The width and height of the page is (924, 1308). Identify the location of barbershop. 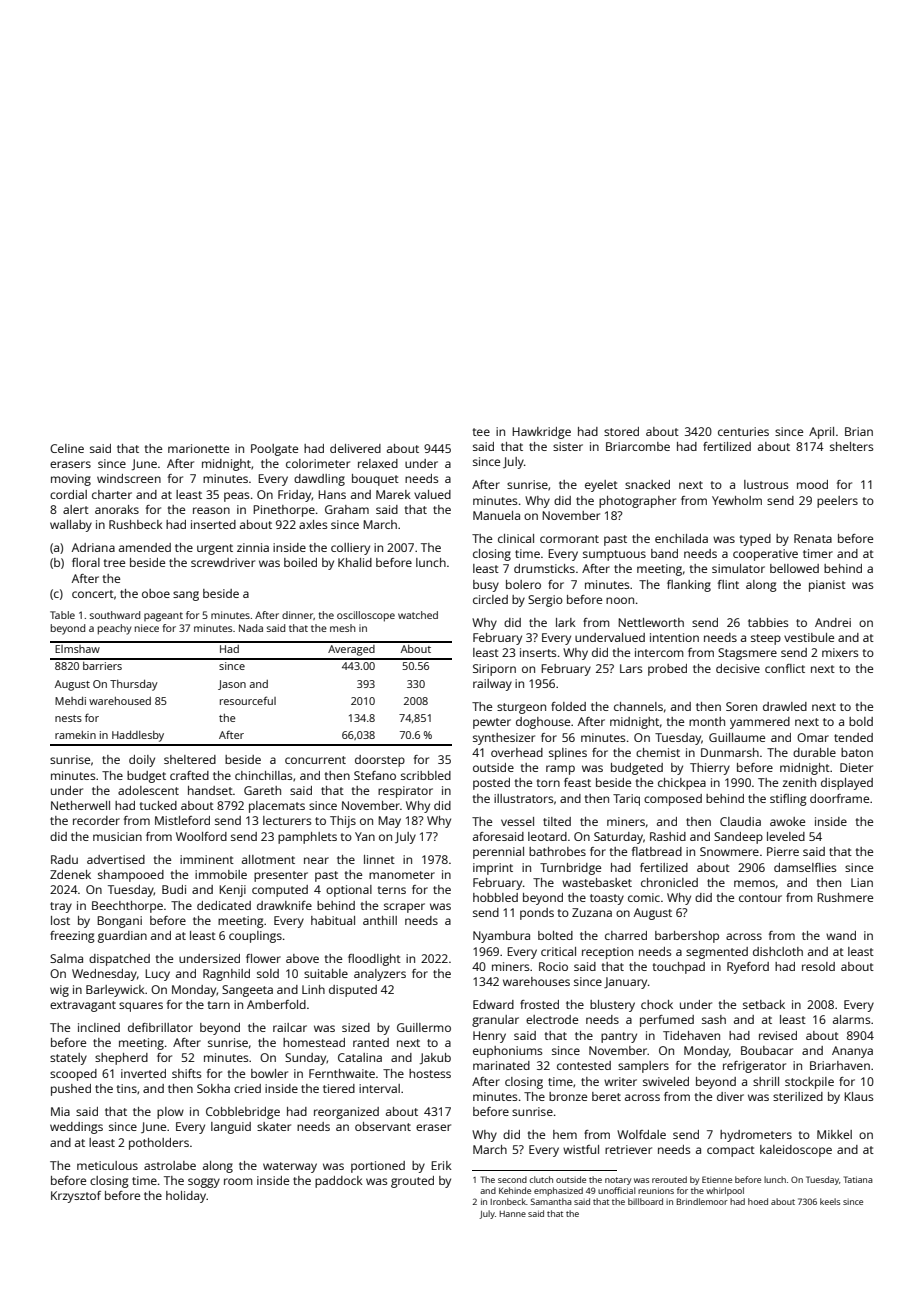
(687, 937).
